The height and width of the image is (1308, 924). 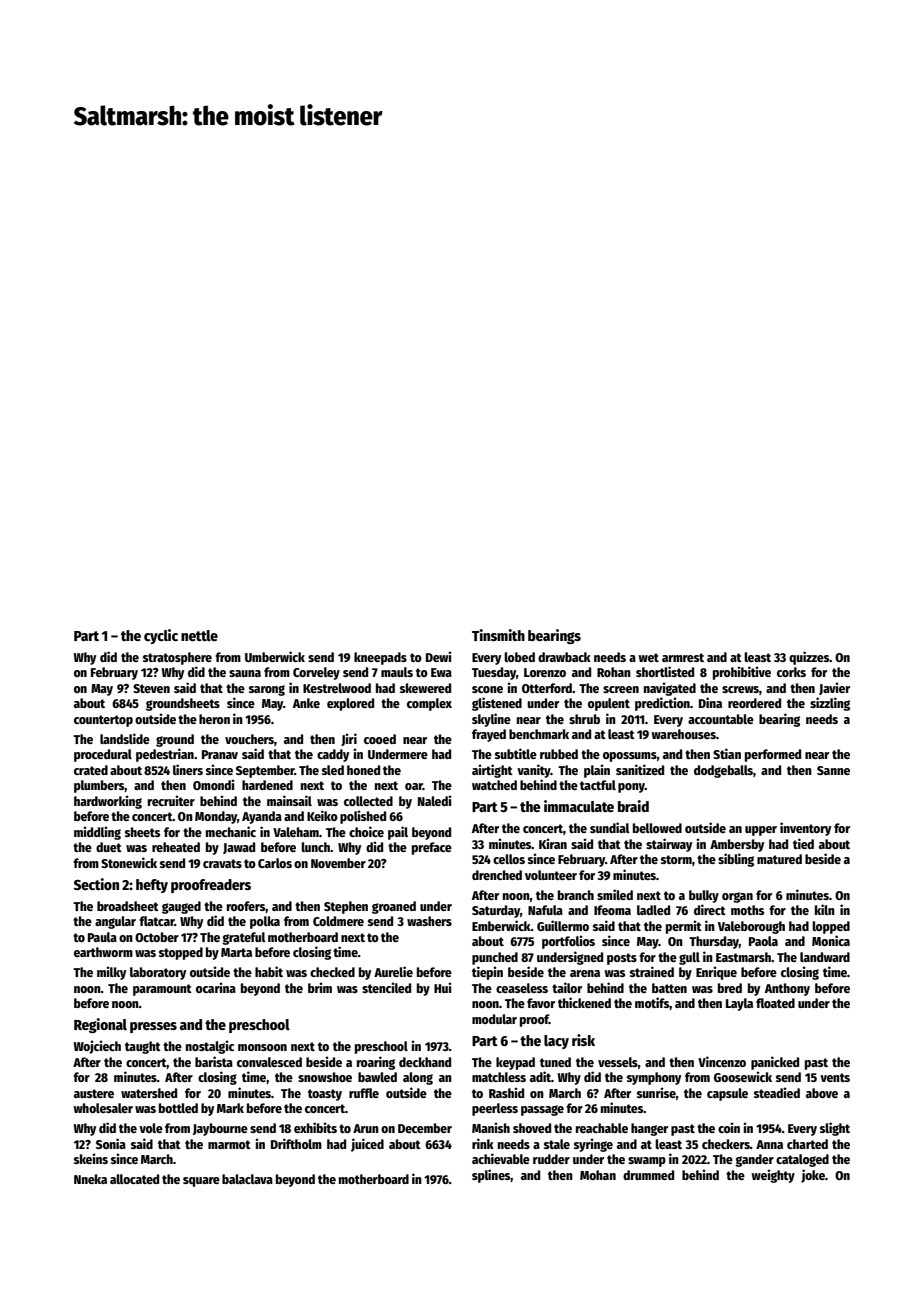 What do you see at coordinates (91, 770) in the image?
I see `crated` at bounding box center [91, 770].
